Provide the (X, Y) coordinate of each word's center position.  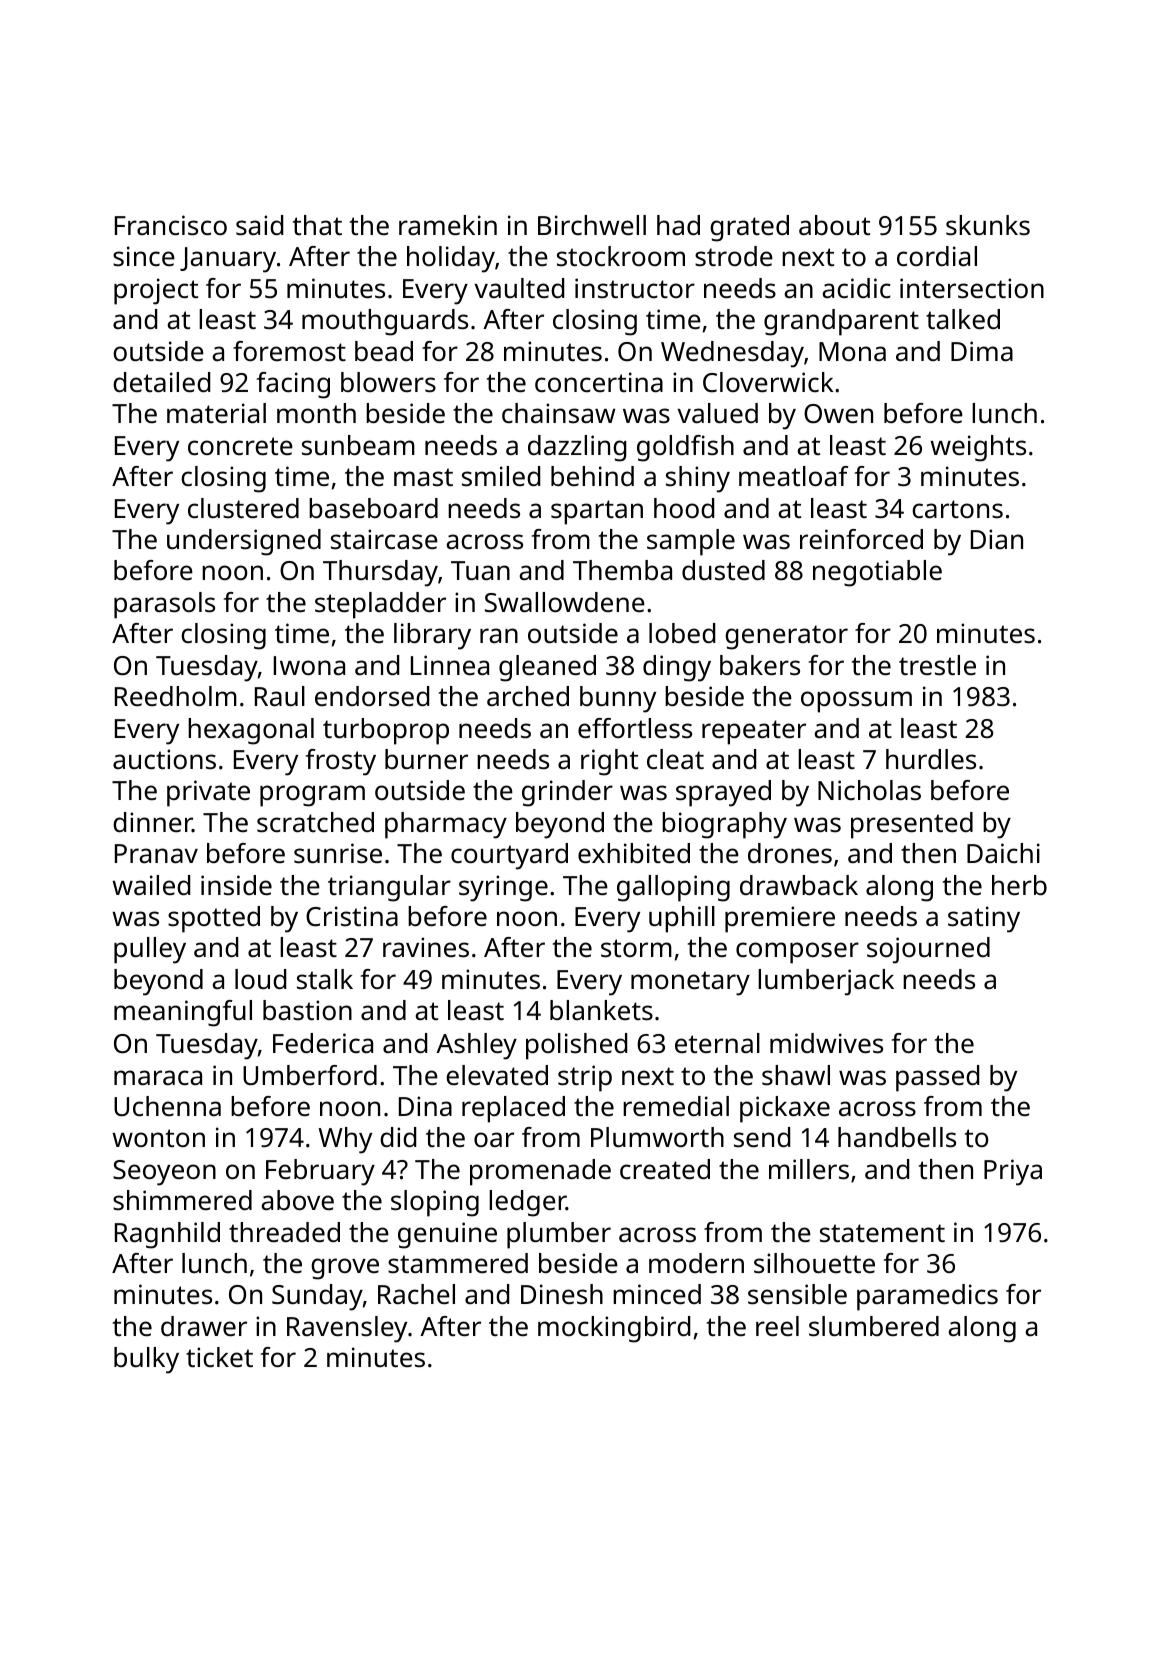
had (678, 225)
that (317, 225)
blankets (601, 1010)
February (320, 1172)
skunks (988, 225)
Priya (1013, 1172)
